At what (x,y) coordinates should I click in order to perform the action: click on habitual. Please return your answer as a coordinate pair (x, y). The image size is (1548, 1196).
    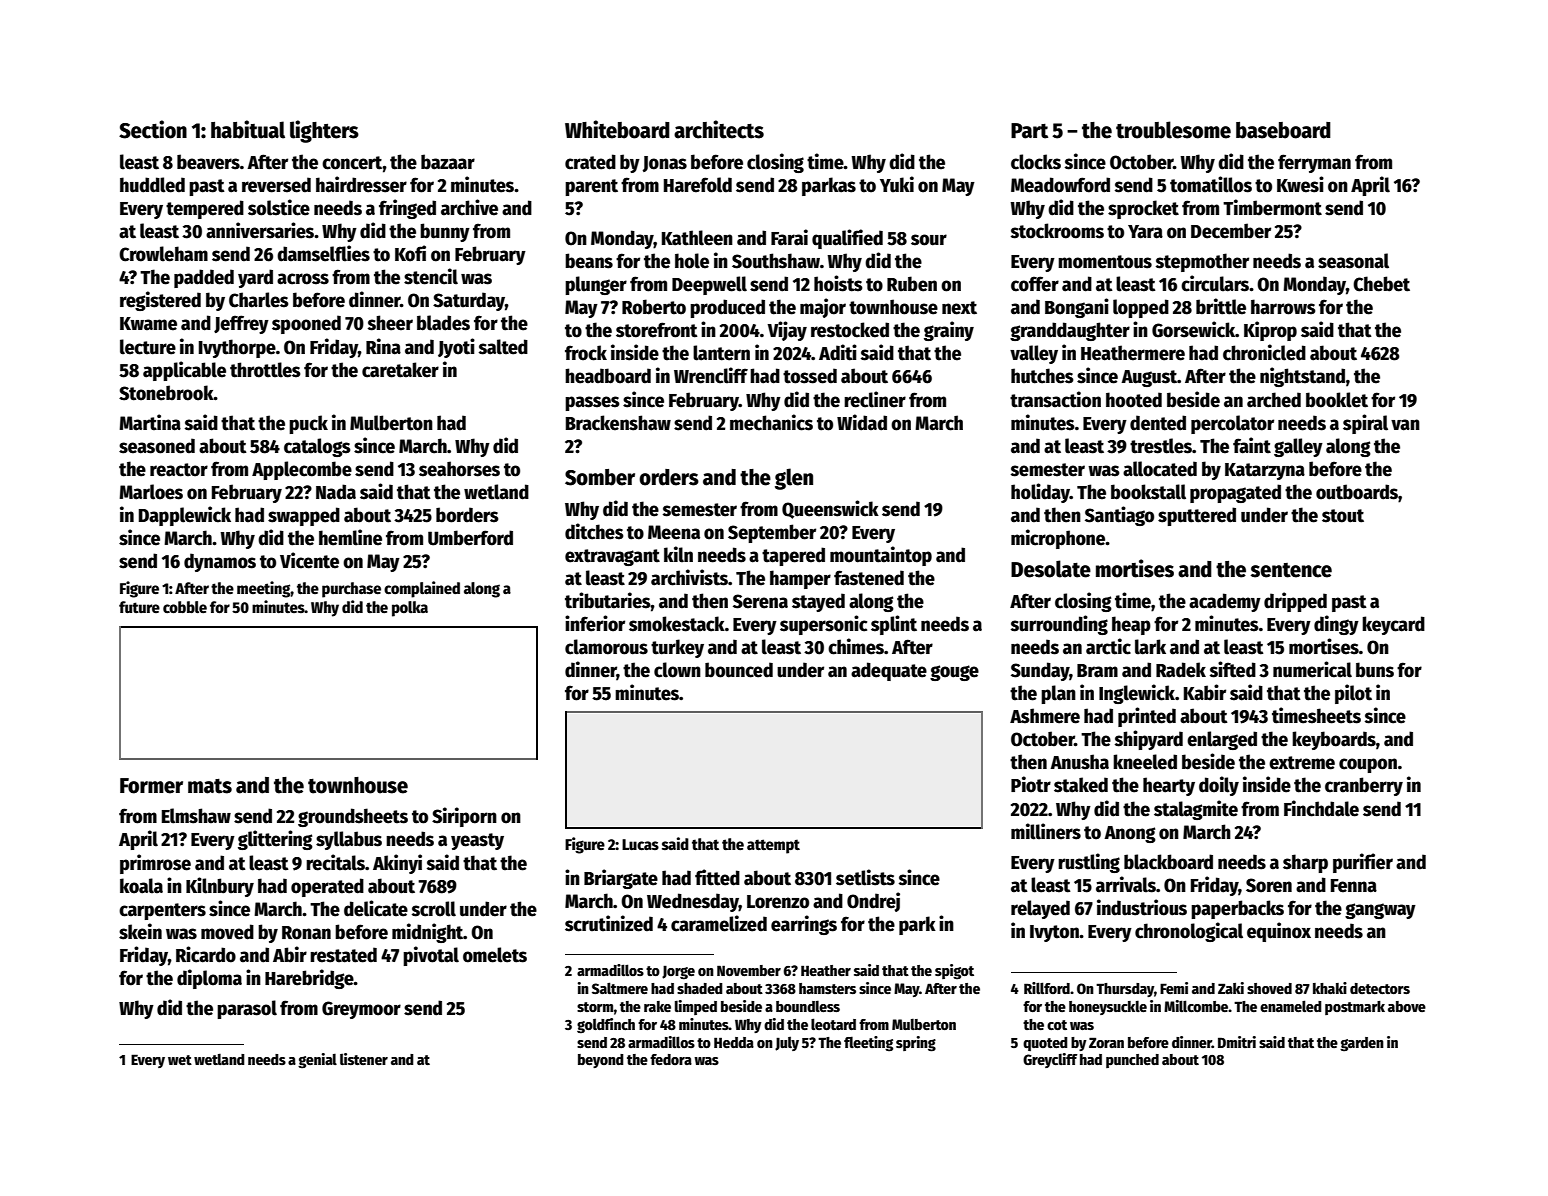
    Looking at the image, I should click on (248, 129).
